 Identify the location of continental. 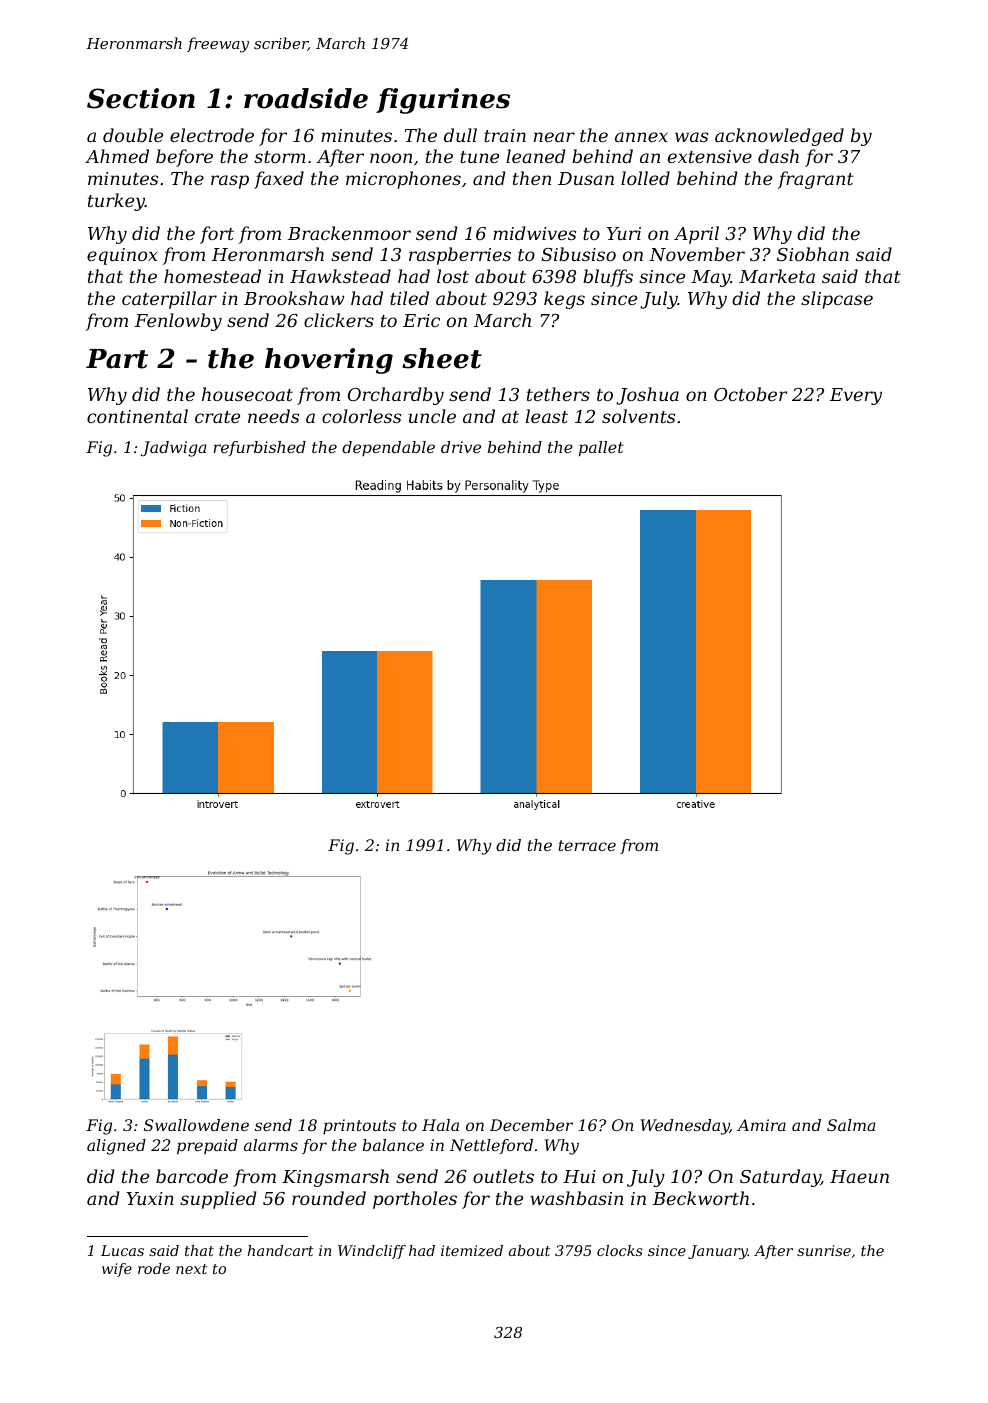
(137, 416).
